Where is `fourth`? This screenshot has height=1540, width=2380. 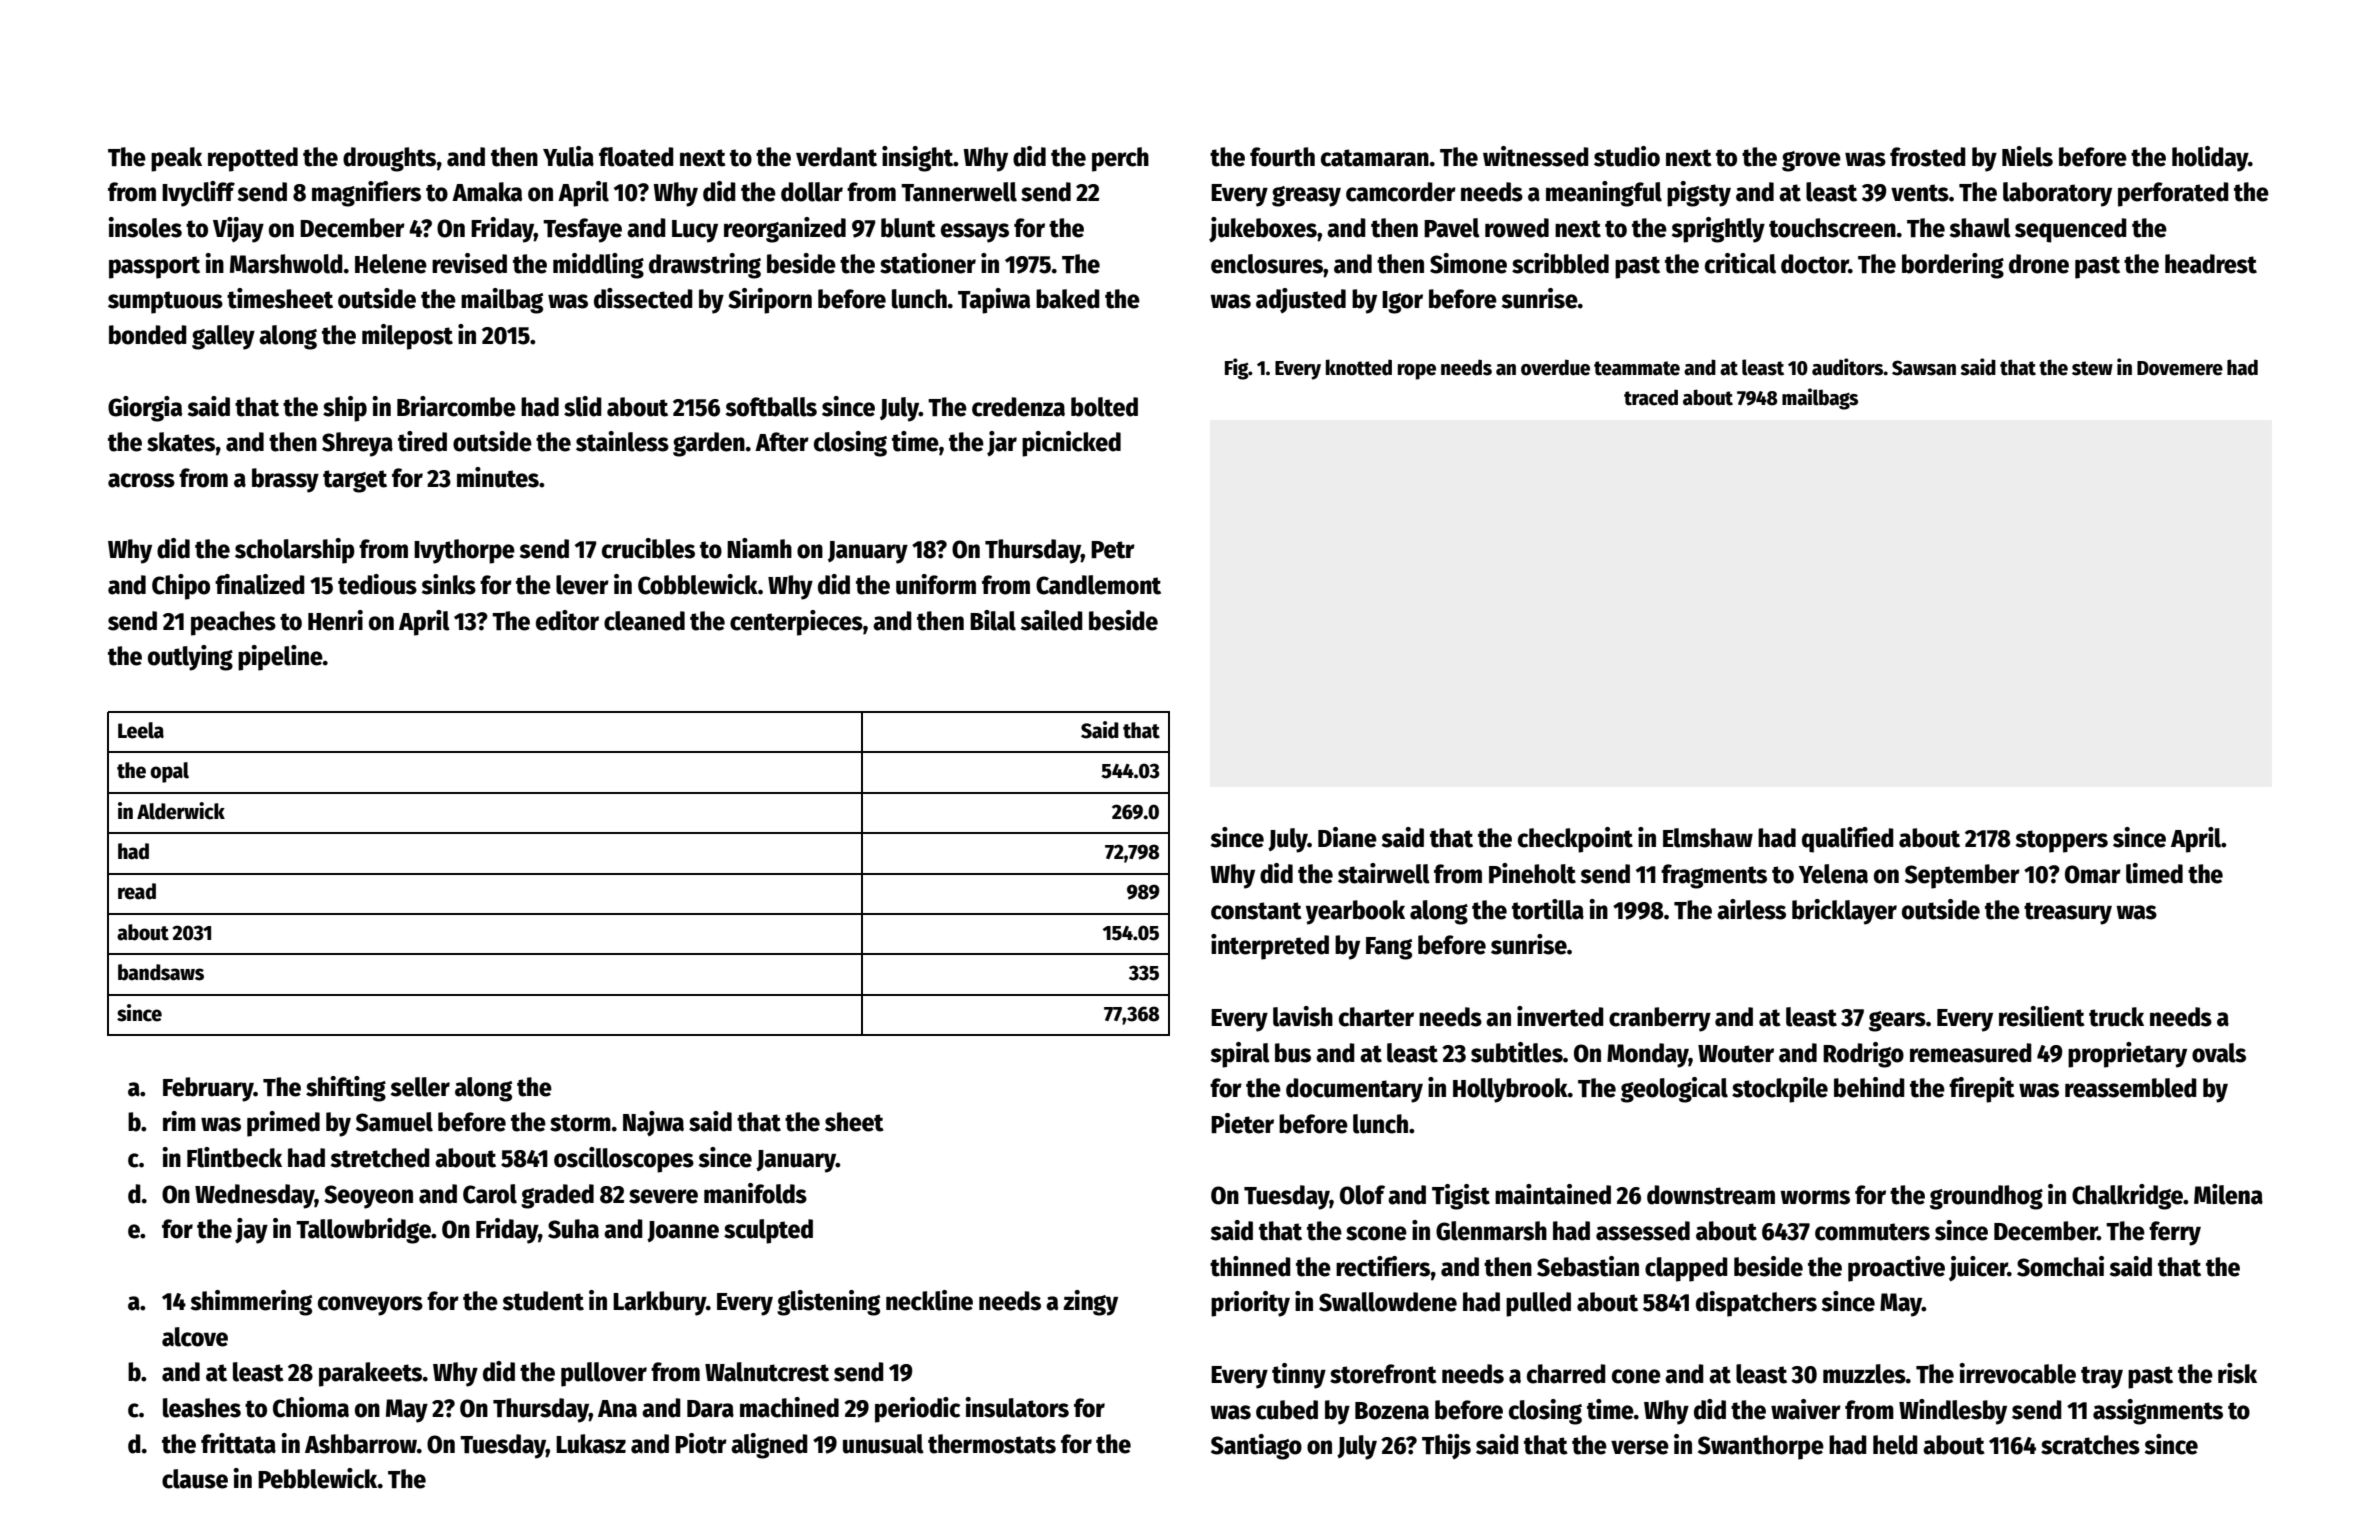
fourth is located at coordinates (1282, 157).
